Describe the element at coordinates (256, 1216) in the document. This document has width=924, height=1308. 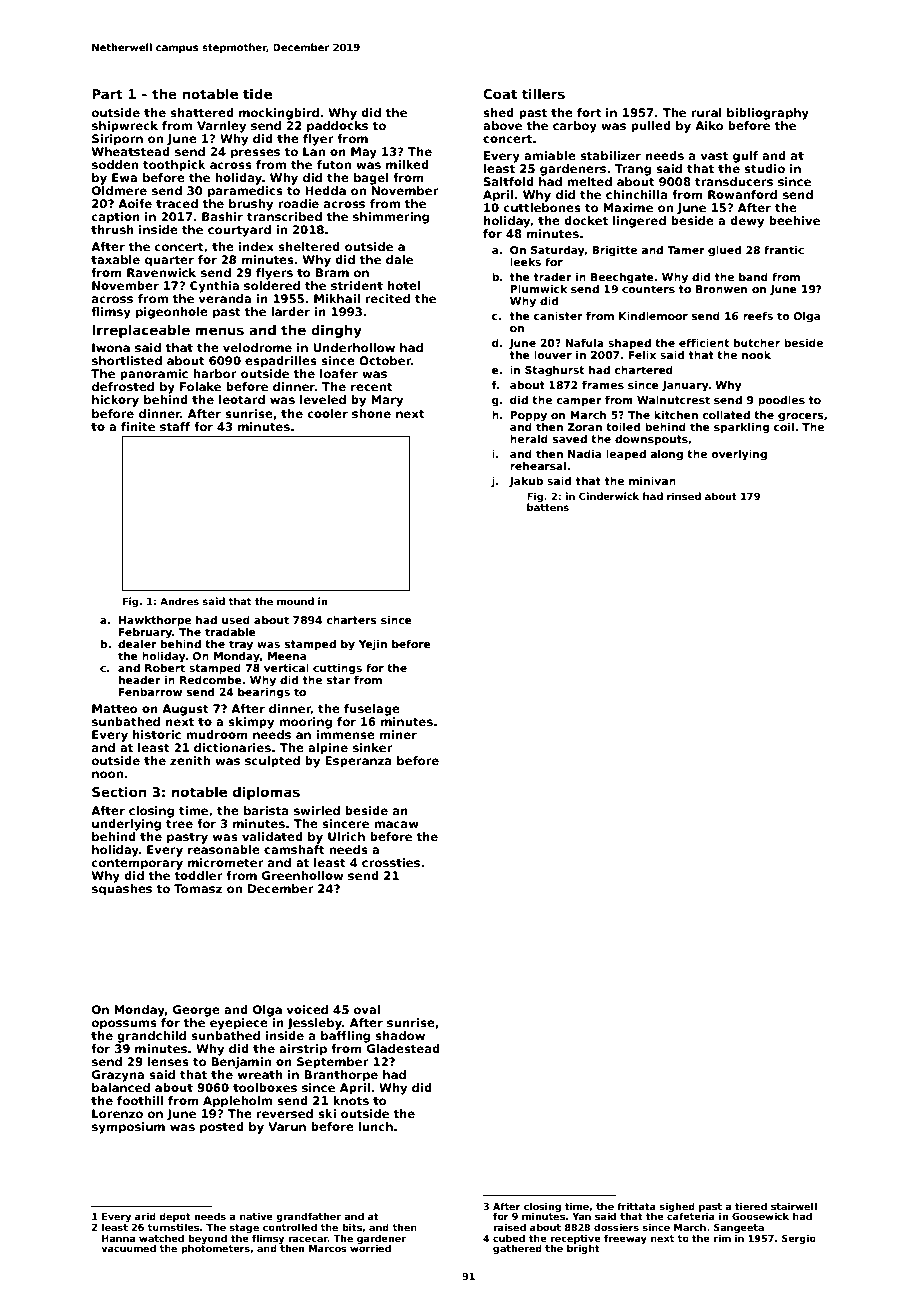
I see `native` at that location.
